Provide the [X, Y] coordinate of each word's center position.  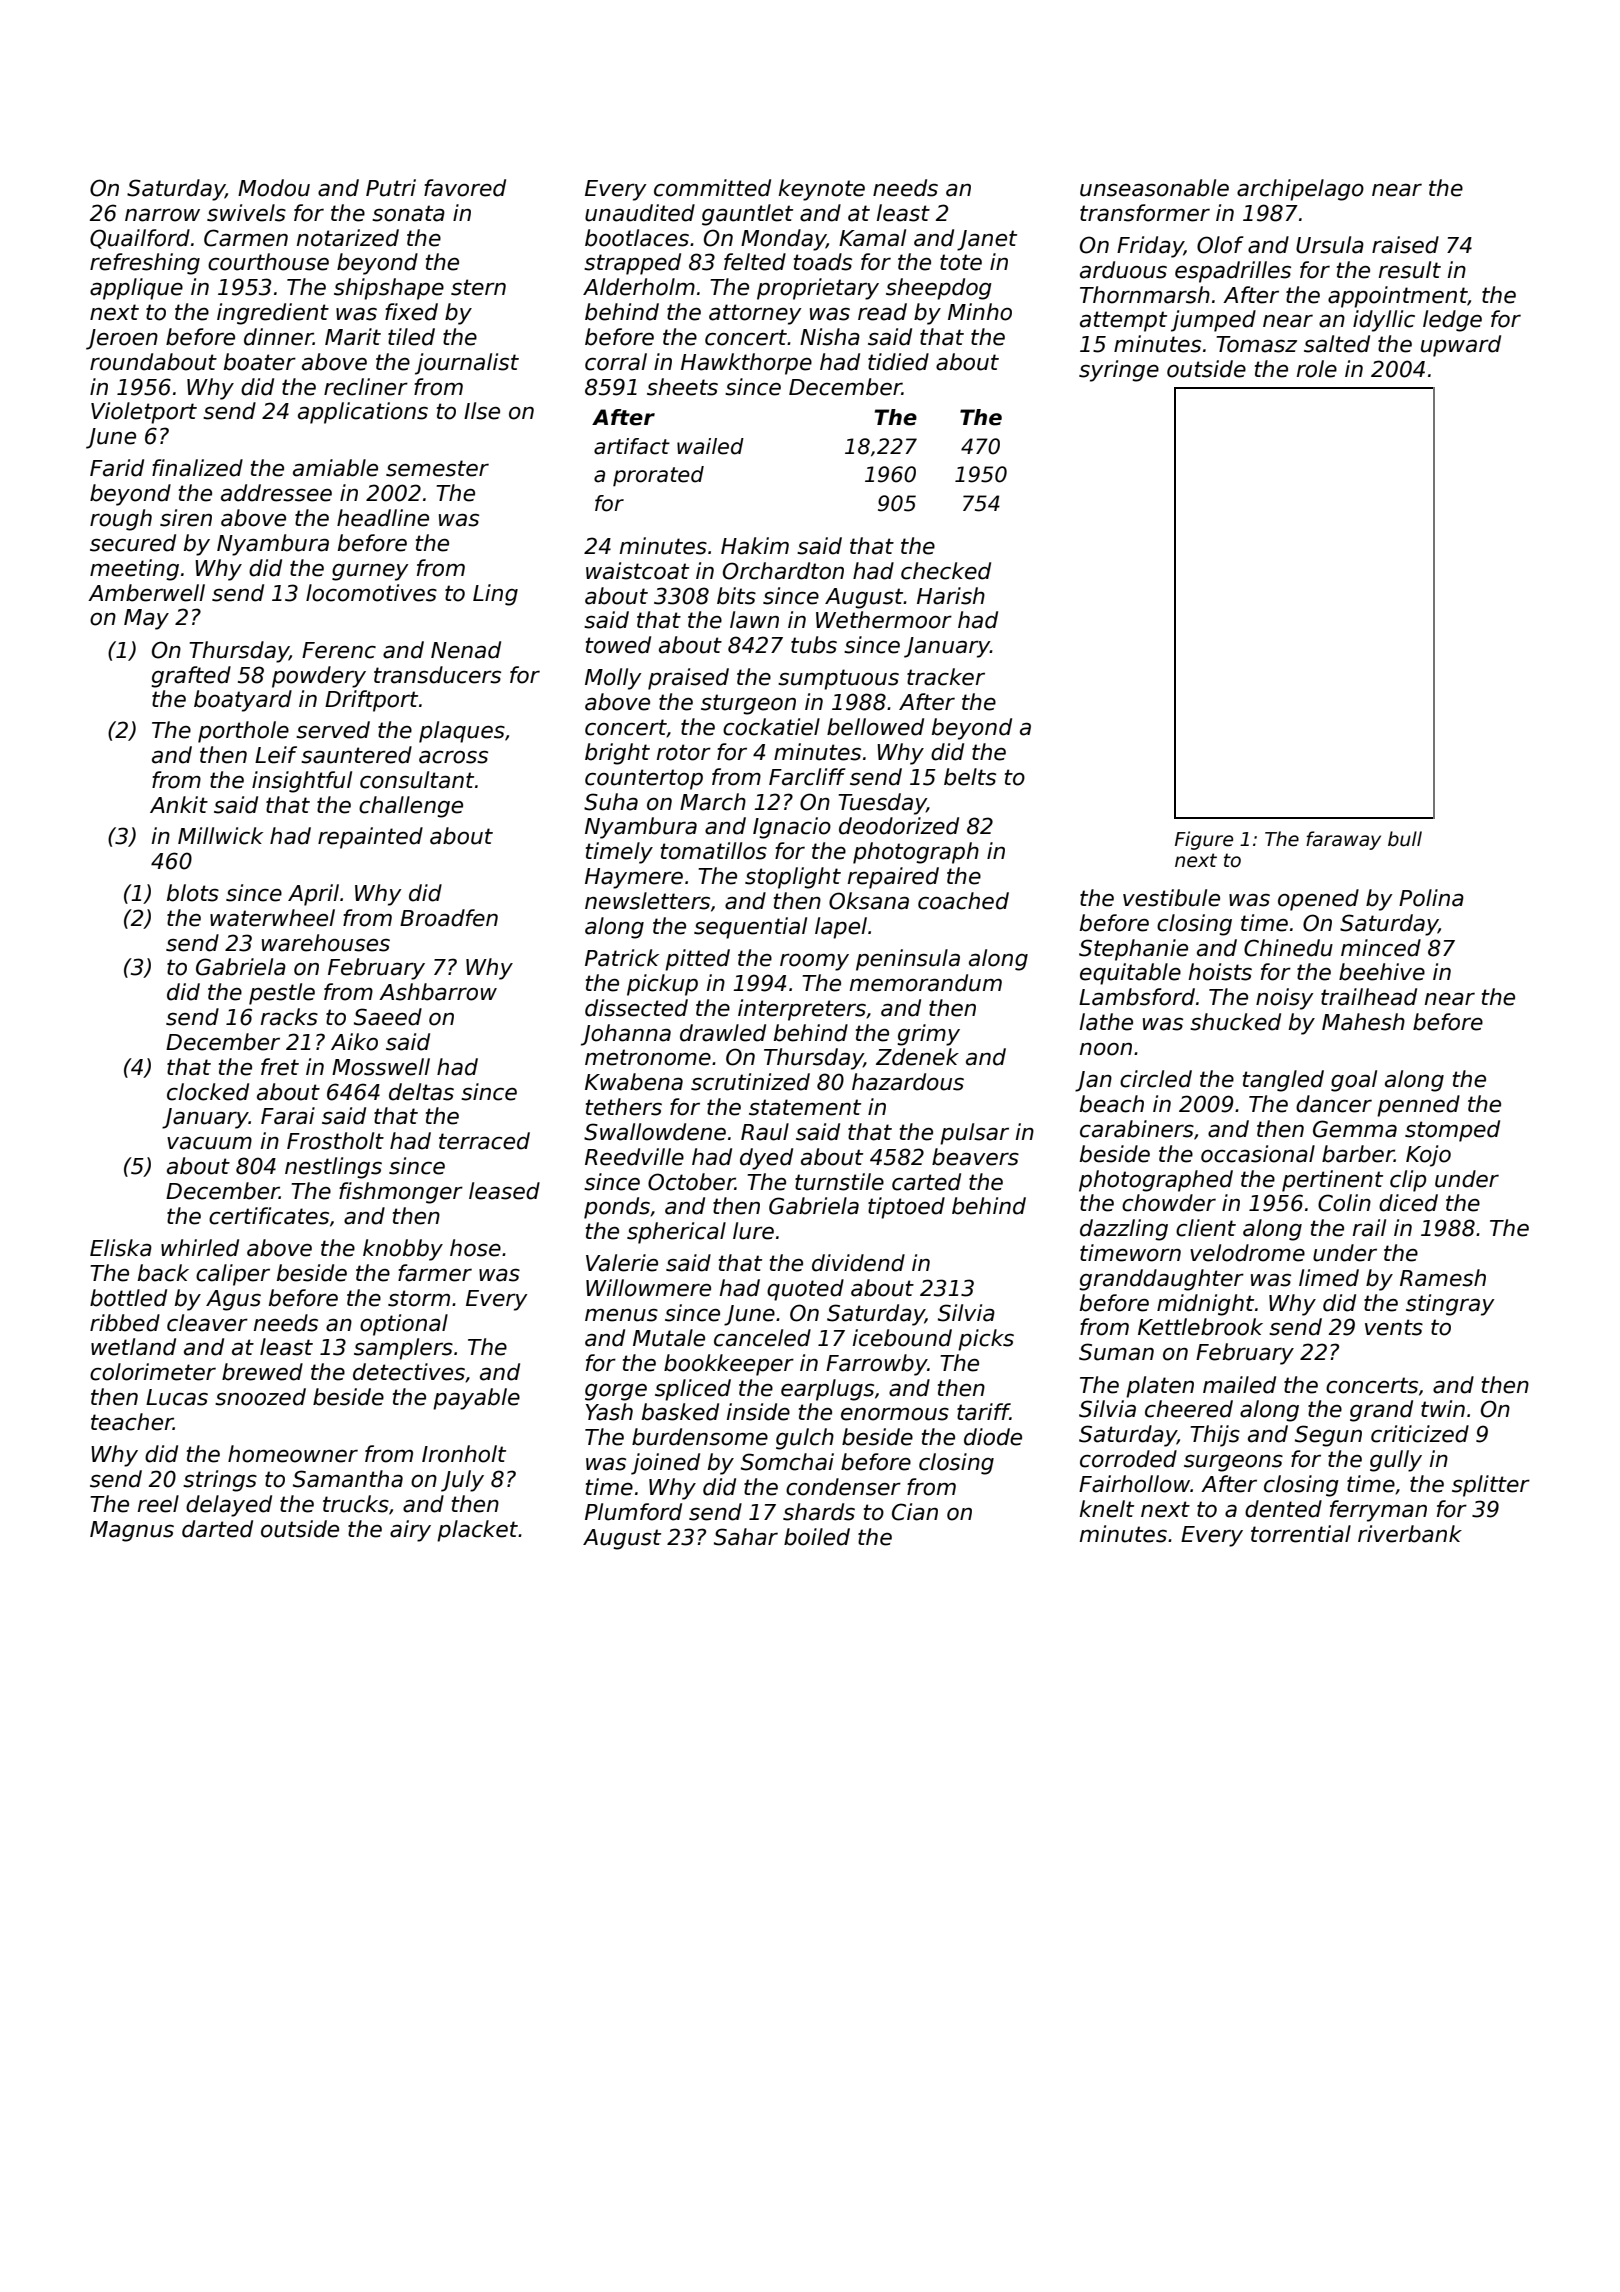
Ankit [179, 804]
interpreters [802, 1010]
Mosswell [381, 1067]
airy [410, 1531]
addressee [276, 493]
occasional [1258, 1154]
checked [946, 571]
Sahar [746, 1537]
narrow [162, 215]
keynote [822, 190]
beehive [1382, 972]
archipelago [1300, 190]
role [1317, 369]
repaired [893, 878]
